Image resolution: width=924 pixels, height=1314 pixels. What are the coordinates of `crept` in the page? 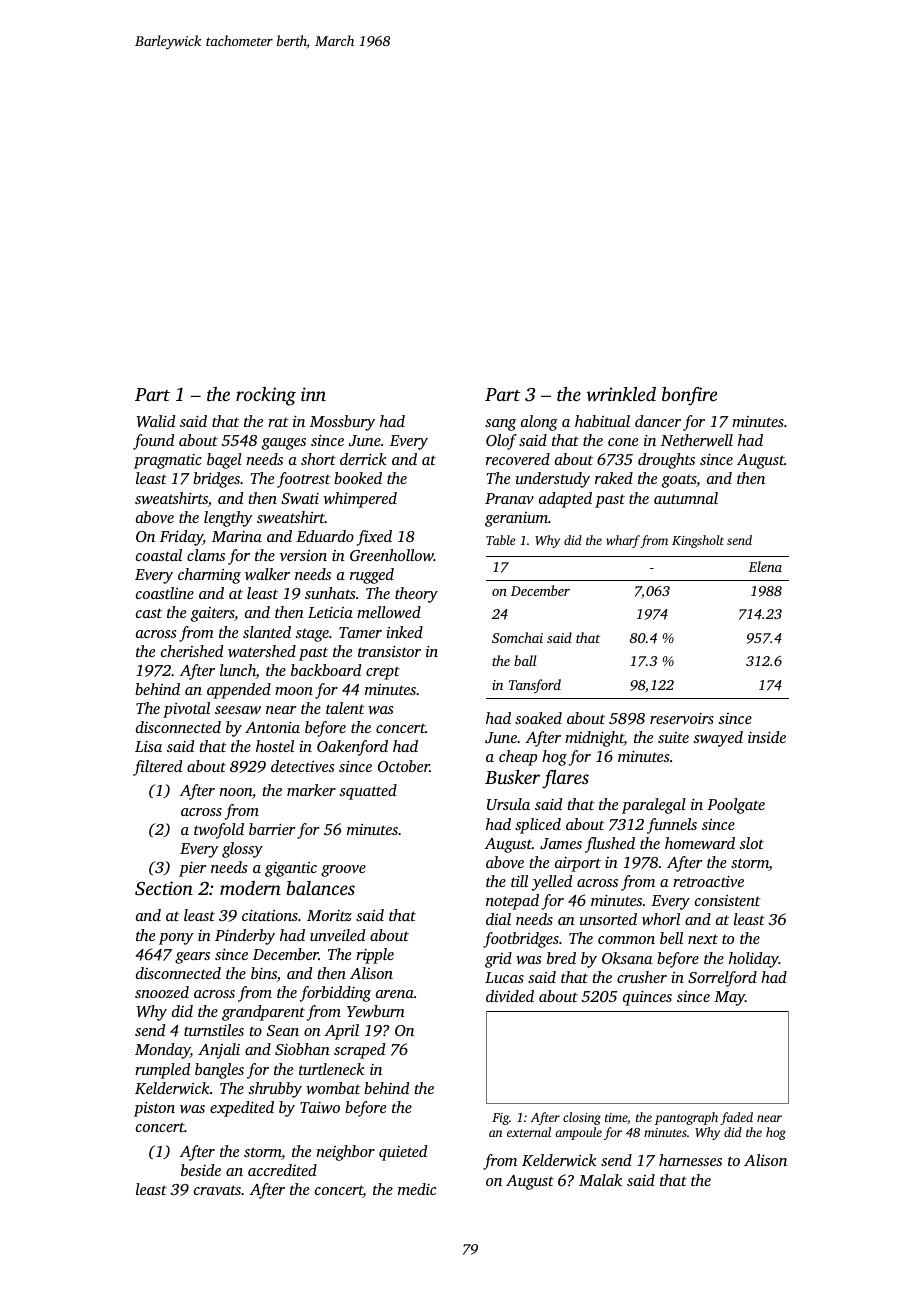 It's located at (383, 673).
